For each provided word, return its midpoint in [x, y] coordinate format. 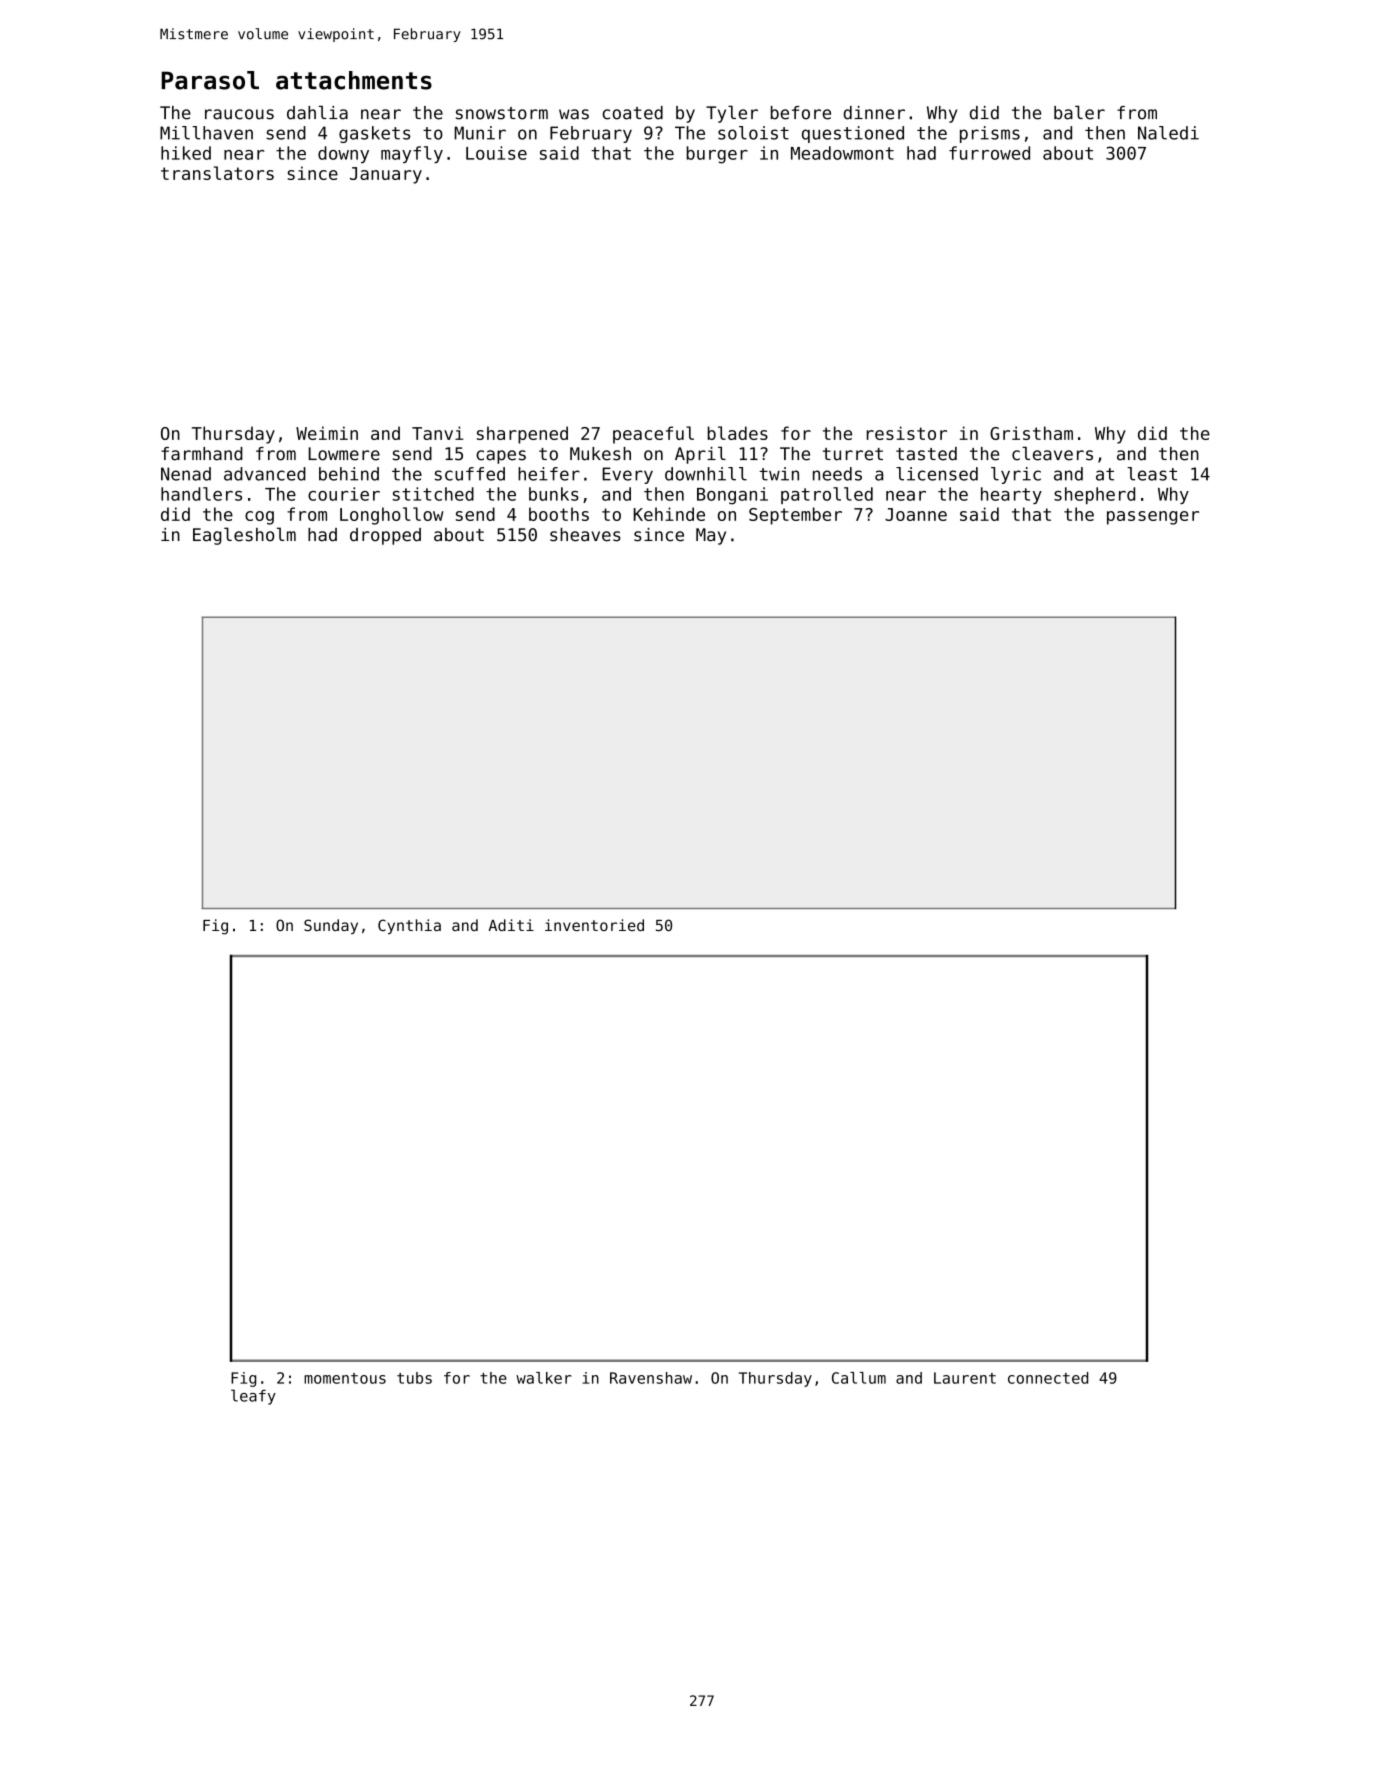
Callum [859, 1378]
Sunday [331, 926]
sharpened [522, 435]
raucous [239, 114]
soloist [753, 133]
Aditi [511, 925]
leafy [253, 1397]
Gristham [1031, 433]
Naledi [1168, 133]
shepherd [1094, 495]
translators [217, 173]
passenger [1153, 518]
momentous [345, 1378]
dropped [385, 536]
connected [1048, 1378]
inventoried [594, 925]
